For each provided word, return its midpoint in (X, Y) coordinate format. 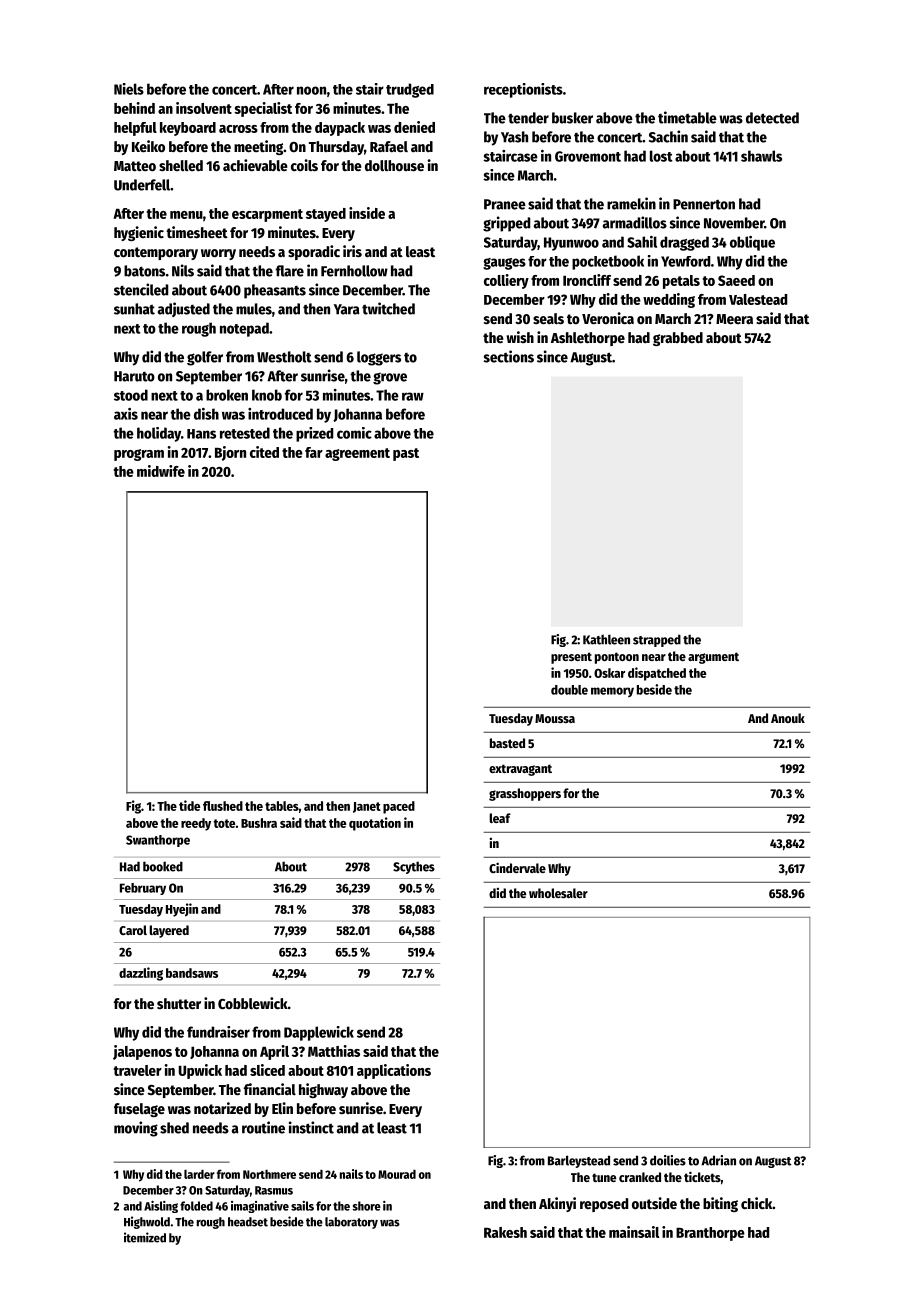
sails (302, 1206)
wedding (669, 300)
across (238, 129)
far (314, 452)
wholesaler (558, 893)
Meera (734, 319)
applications (394, 1071)
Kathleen (606, 639)
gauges (504, 264)
